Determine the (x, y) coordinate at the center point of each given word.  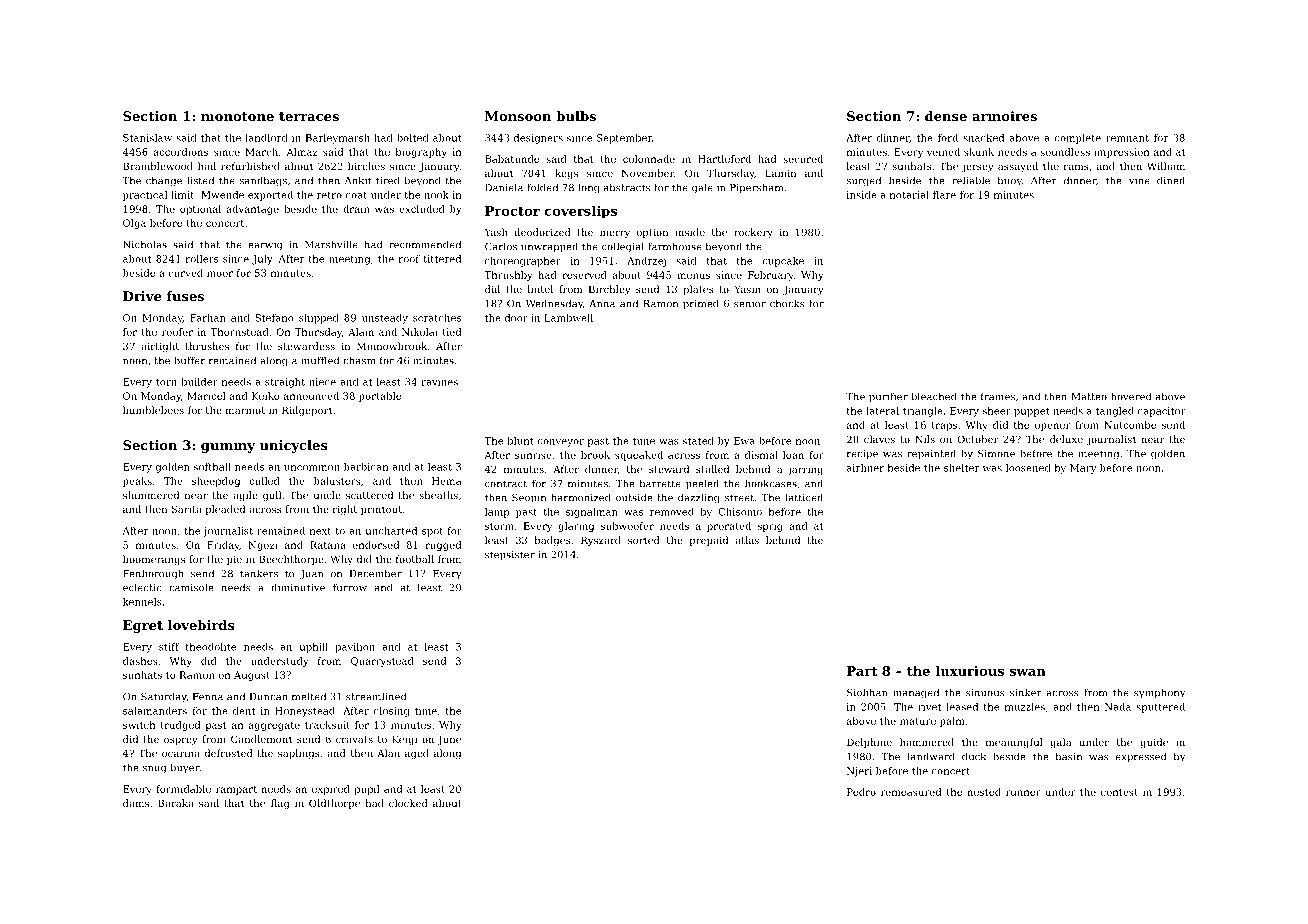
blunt (520, 441)
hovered (1131, 396)
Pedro (861, 792)
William (1166, 166)
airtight (160, 347)
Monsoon (518, 116)
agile (245, 496)
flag (280, 804)
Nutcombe (1130, 425)
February (771, 276)
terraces (309, 116)
